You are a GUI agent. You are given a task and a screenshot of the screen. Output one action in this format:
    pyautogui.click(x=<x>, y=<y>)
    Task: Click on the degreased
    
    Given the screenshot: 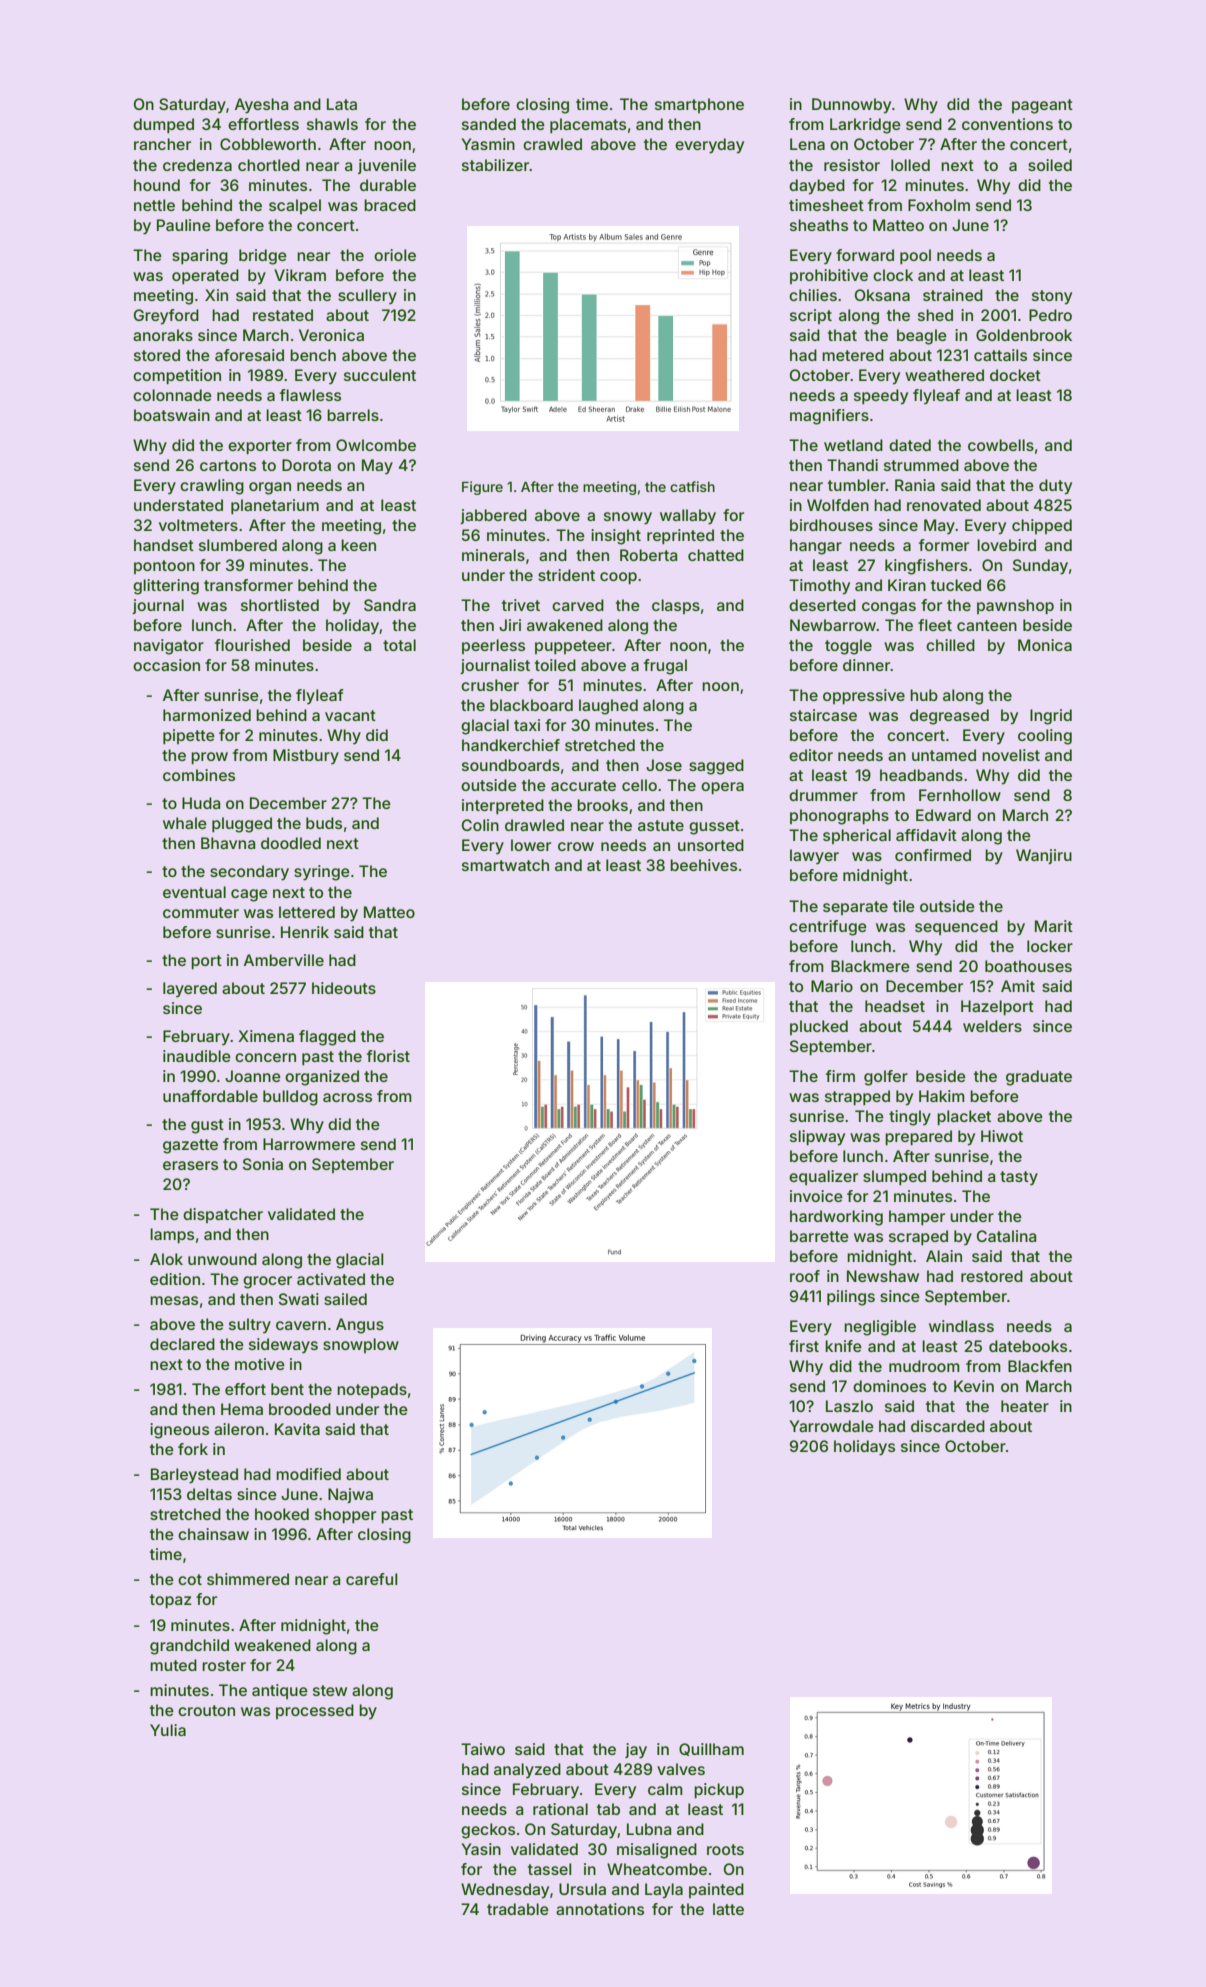 What is the action you would take?
    pyautogui.click(x=949, y=717)
